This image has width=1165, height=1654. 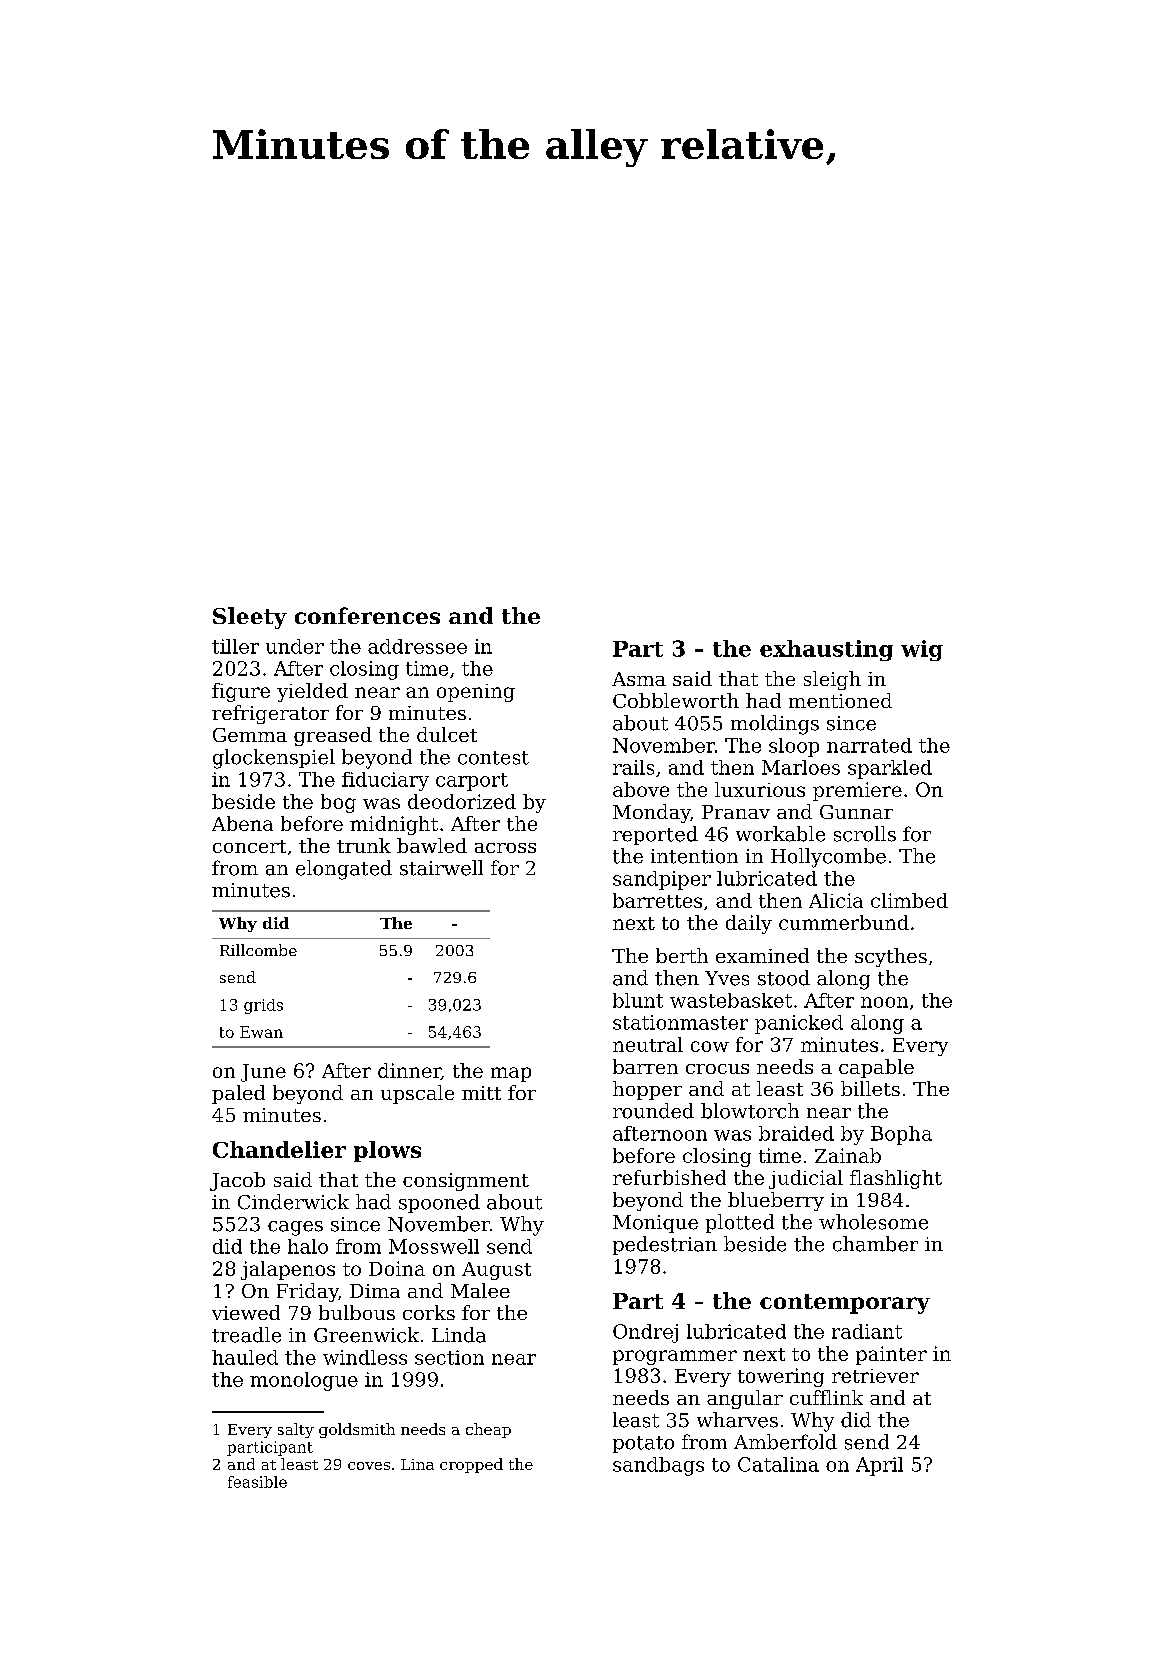 What do you see at coordinates (657, 900) in the image?
I see `barrettes` at bounding box center [657, 900].
